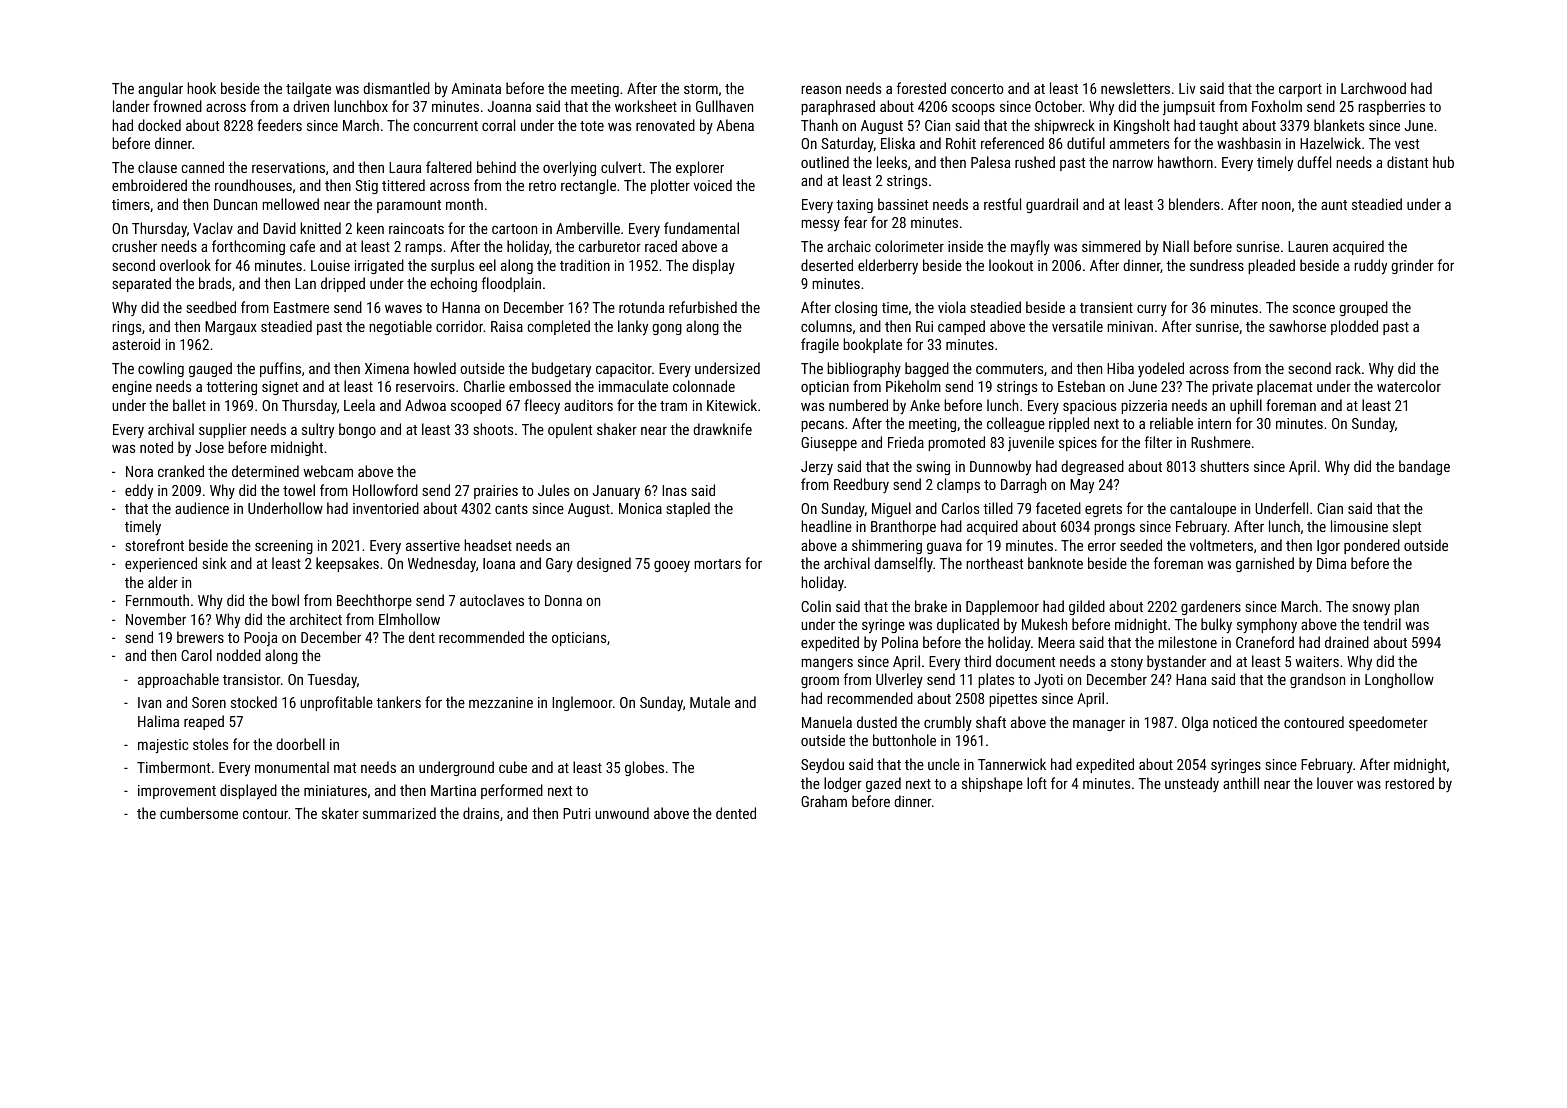 The width and height of the document is (1567, 1108). I want to click on mangers, so click(827, 664).
